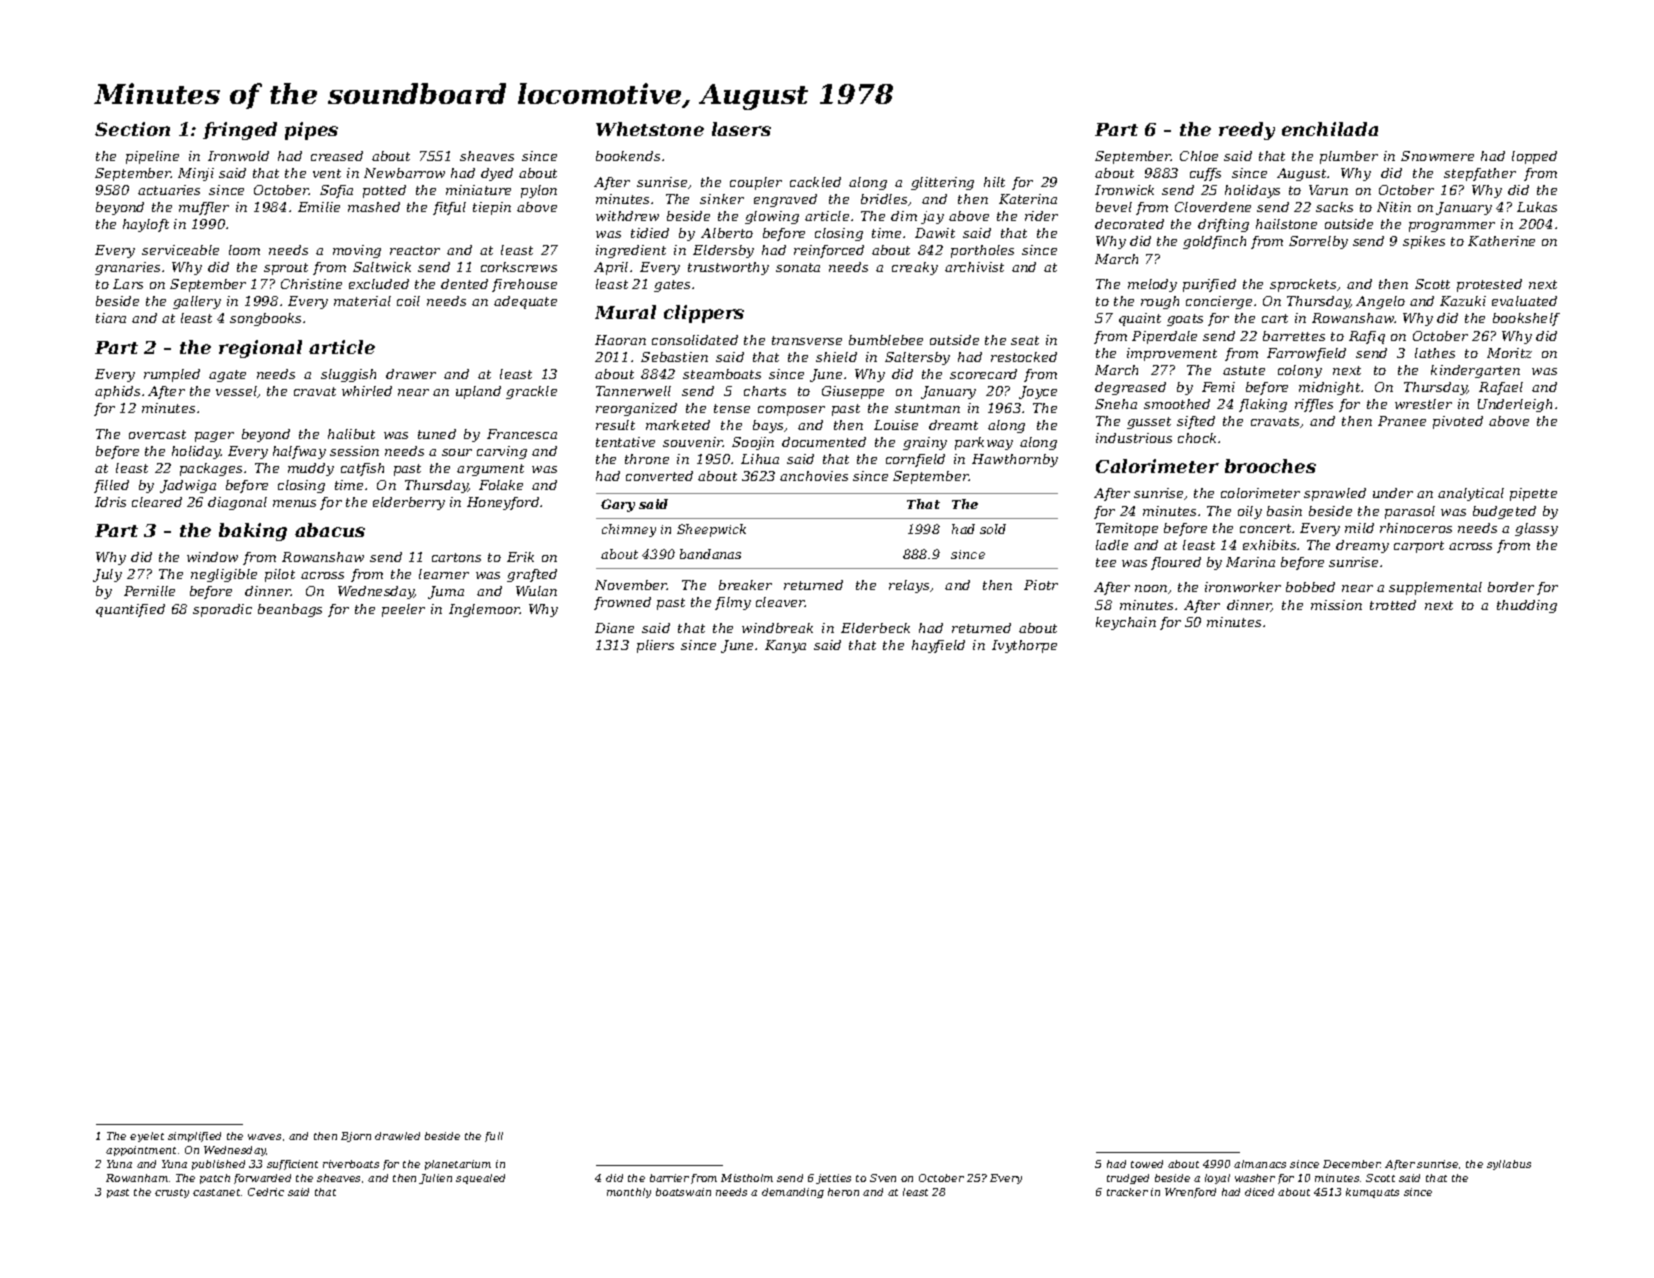 Image resolution: width=1654 pixels, height=1278 pixels. What do you see at coordinates (494, 1137) in the document?
I see `full` at bounding box center [494, 1137].
